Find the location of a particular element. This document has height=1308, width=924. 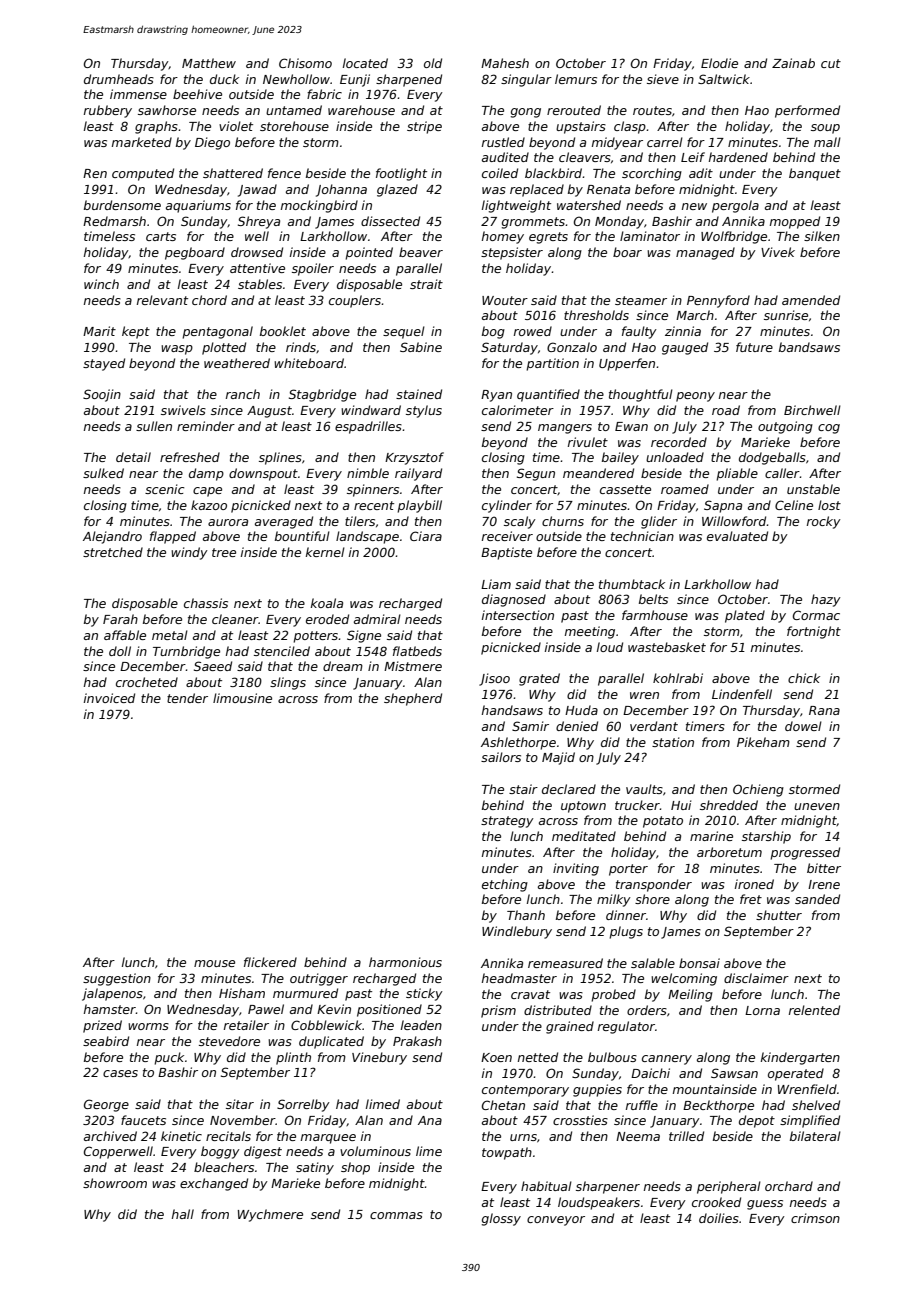

located is located at coordinates (365, 63).
